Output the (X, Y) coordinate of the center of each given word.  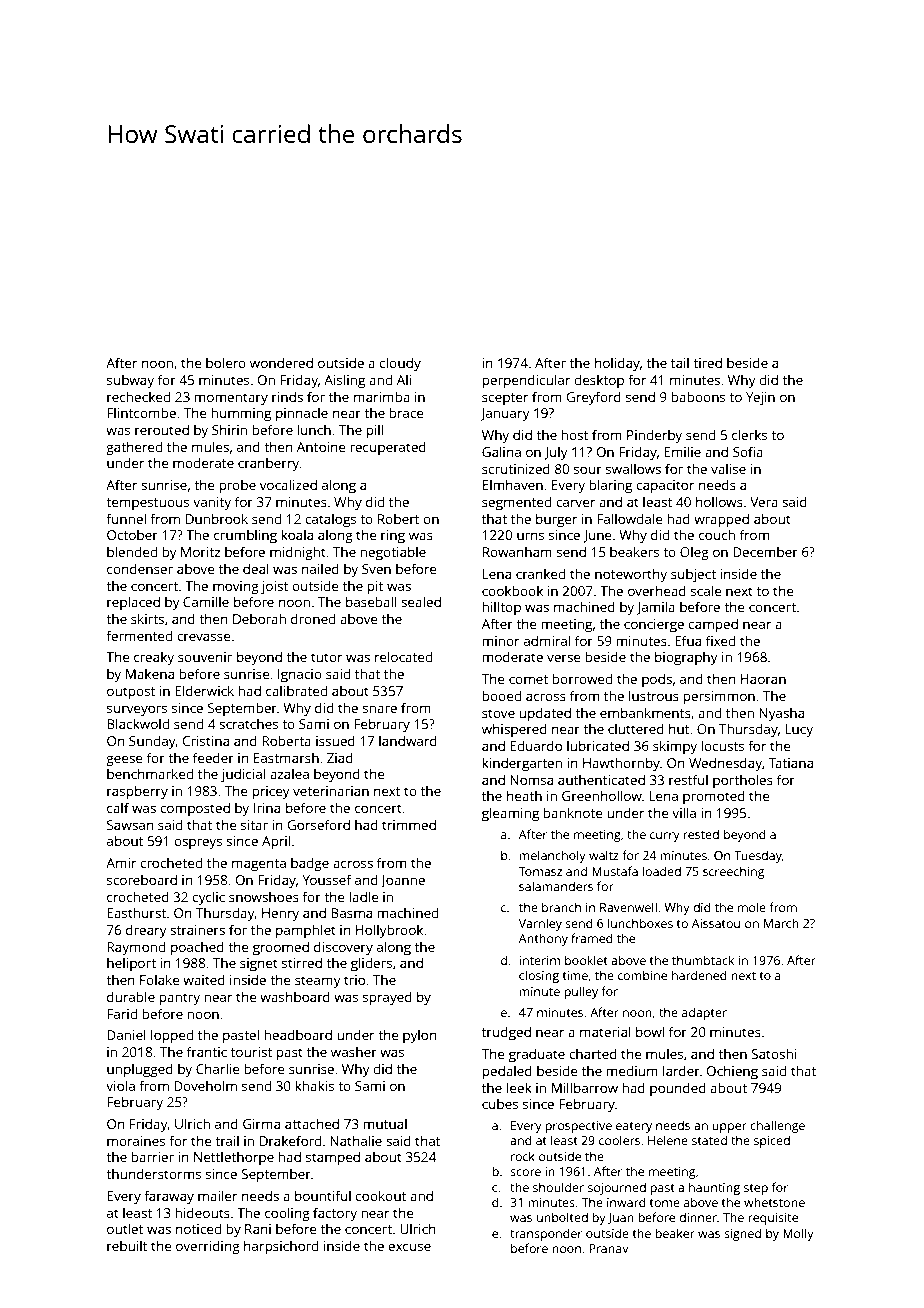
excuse (409, 1247)
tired (707, 362)
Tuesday (758, 856)
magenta (259, 865)
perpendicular (526, 381)
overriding (208, 1247)
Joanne (403, 881)
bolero (226, 362)
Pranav (609, 1248)
